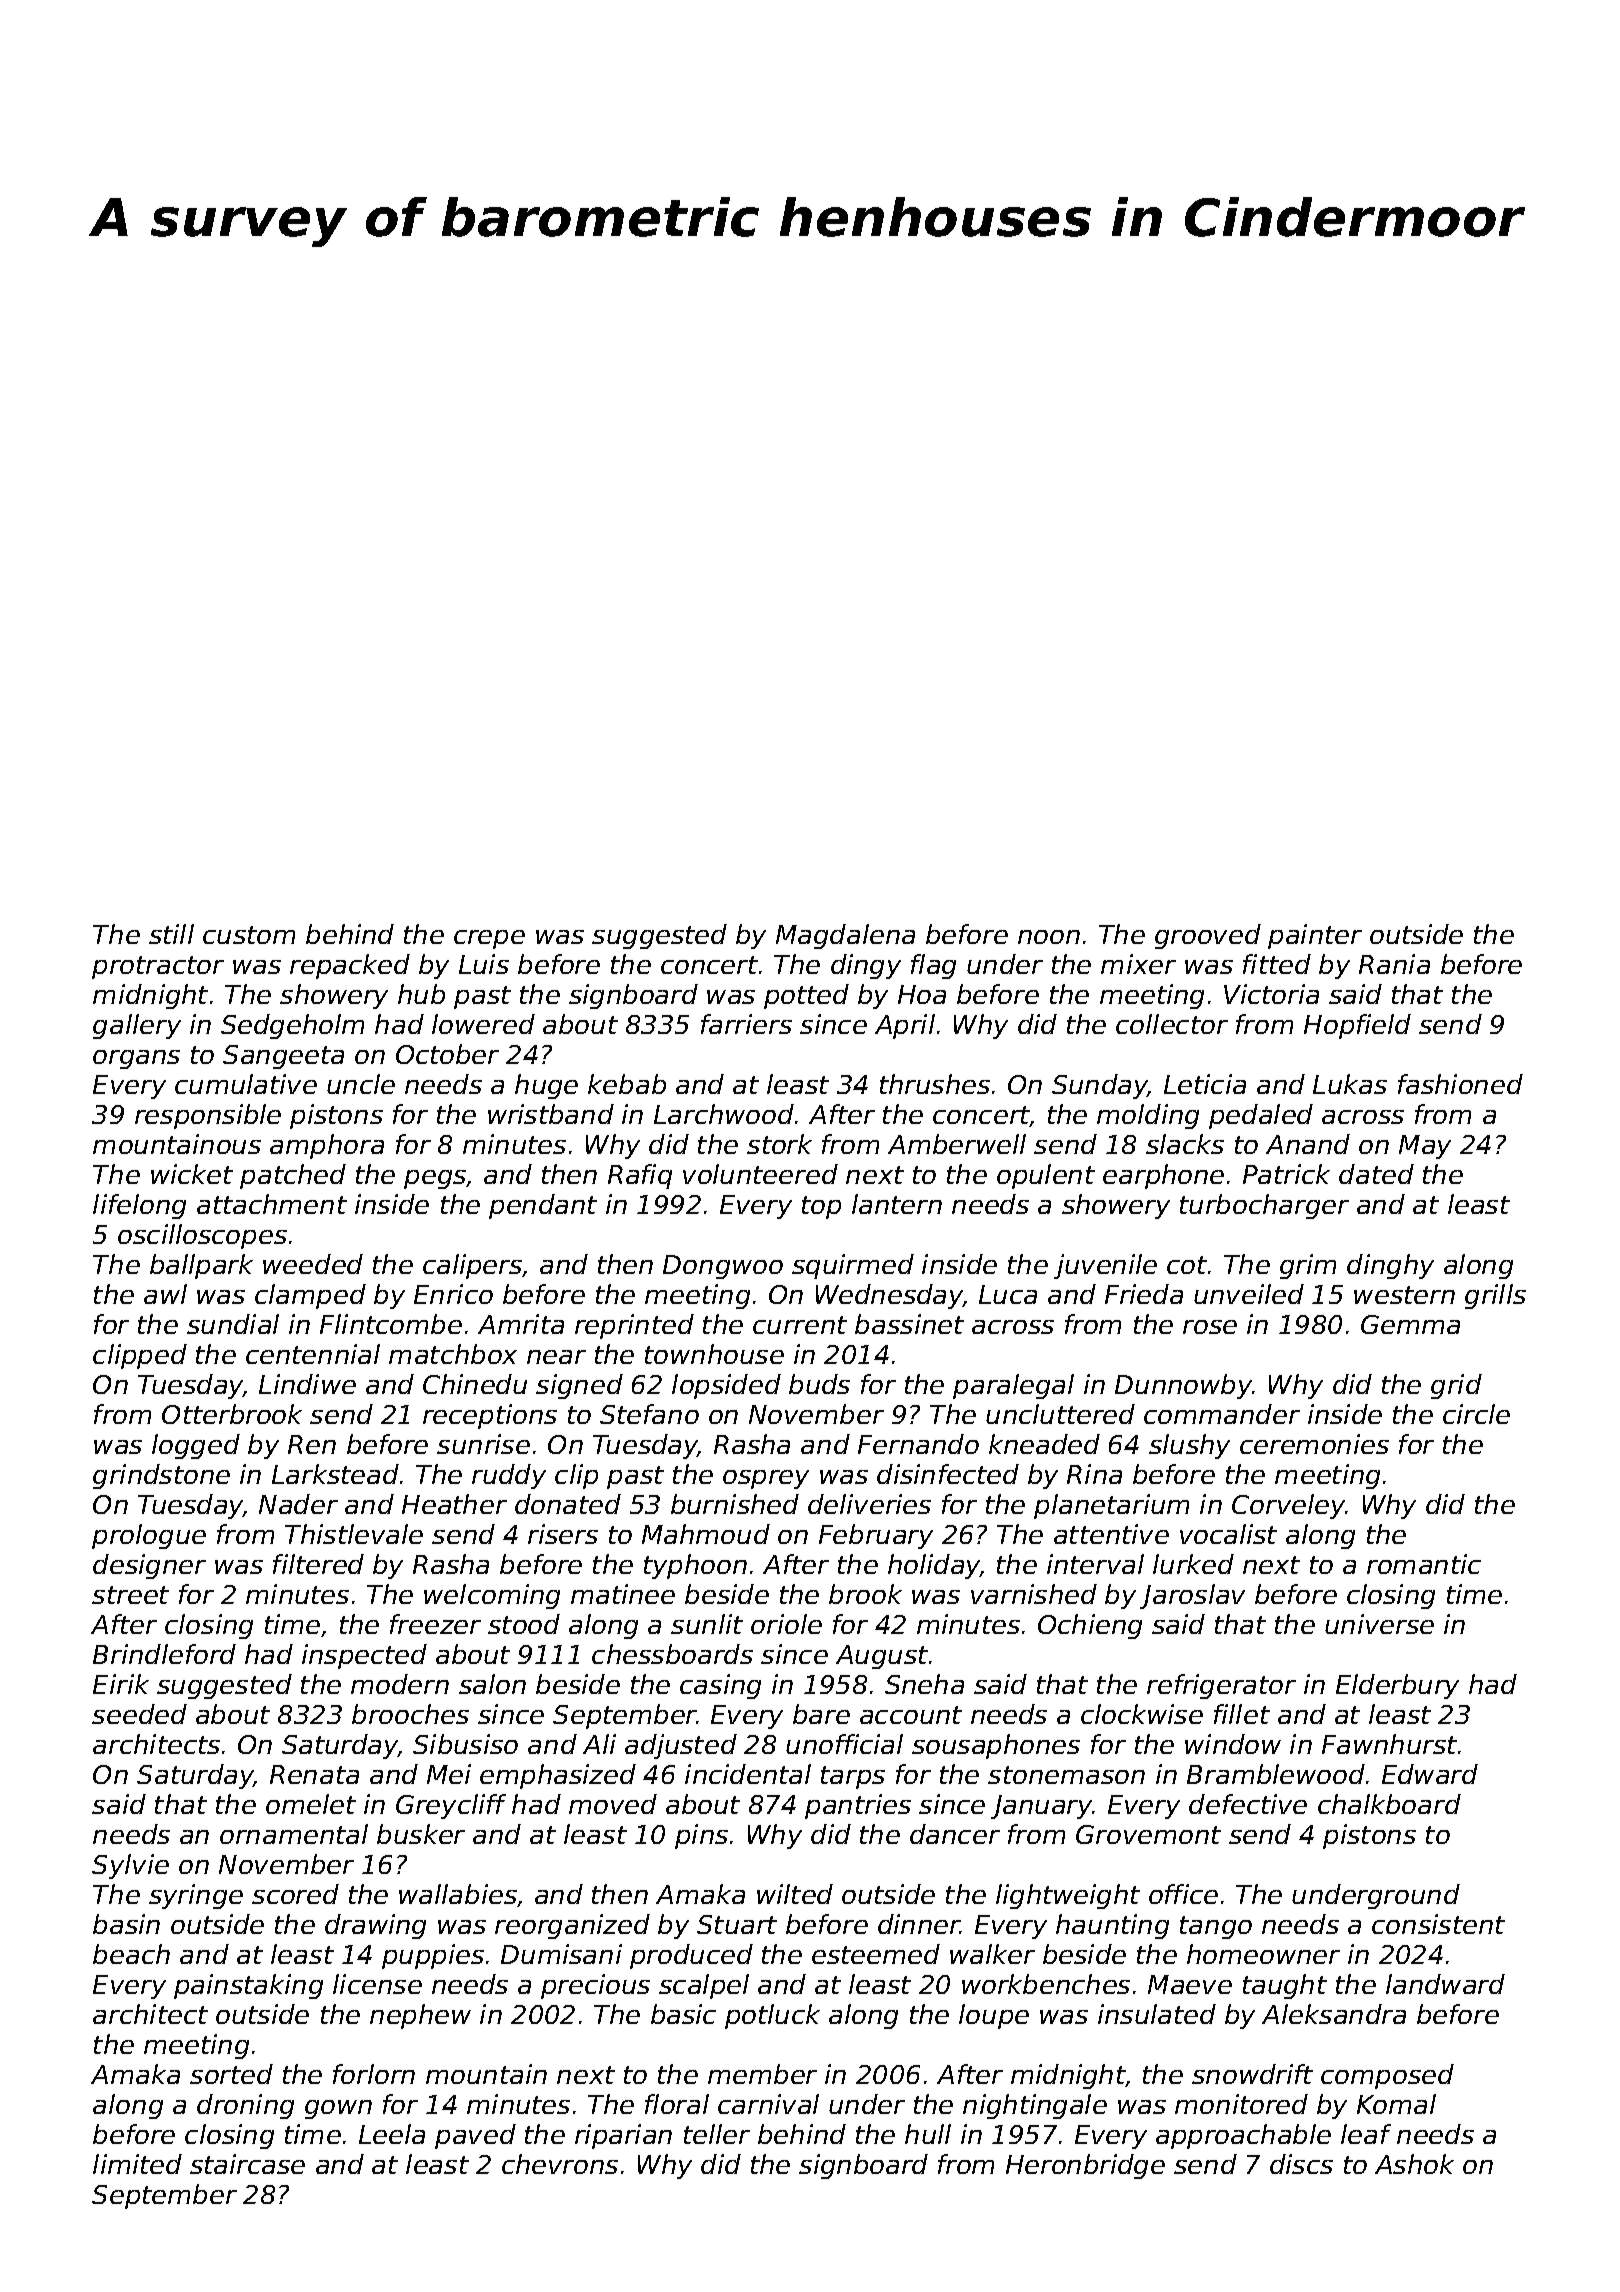  Describe the element at coordinates (845, 936) in the screenshot. I see `Magdalena` at that location.
